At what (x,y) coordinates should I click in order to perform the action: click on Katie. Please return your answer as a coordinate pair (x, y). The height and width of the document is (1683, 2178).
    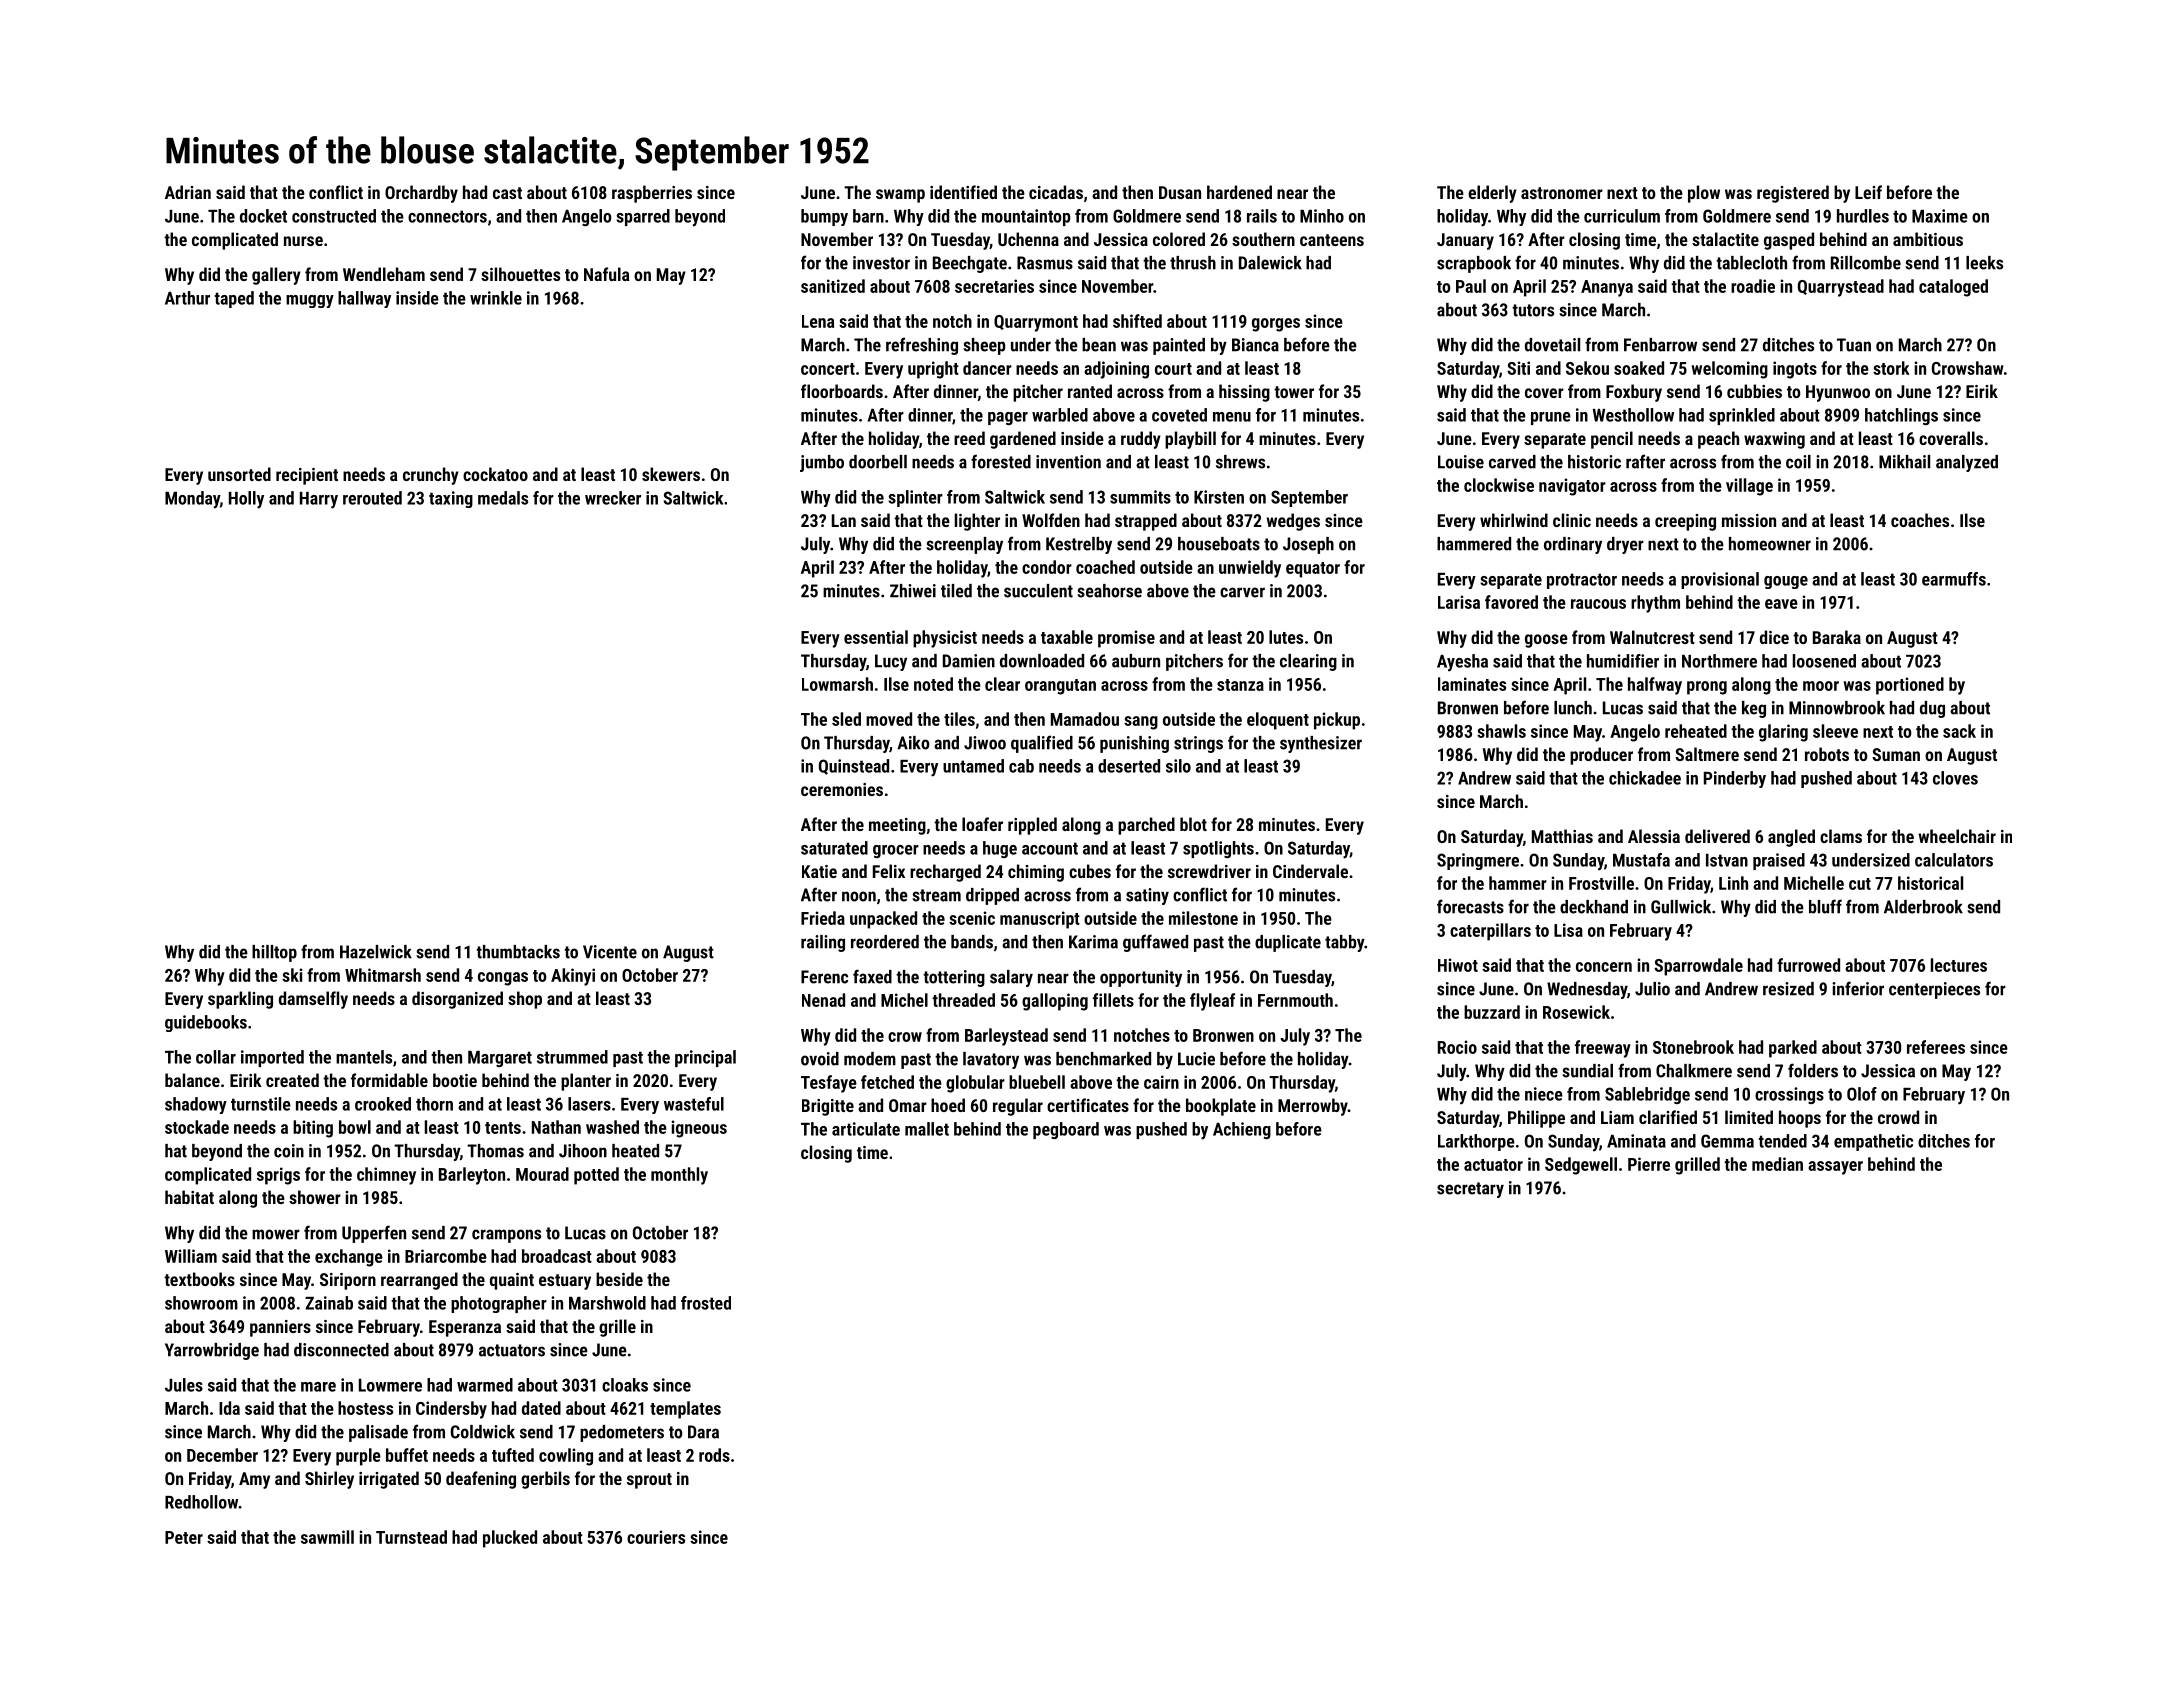
    Looking at the image, I should click on (819, 871).
